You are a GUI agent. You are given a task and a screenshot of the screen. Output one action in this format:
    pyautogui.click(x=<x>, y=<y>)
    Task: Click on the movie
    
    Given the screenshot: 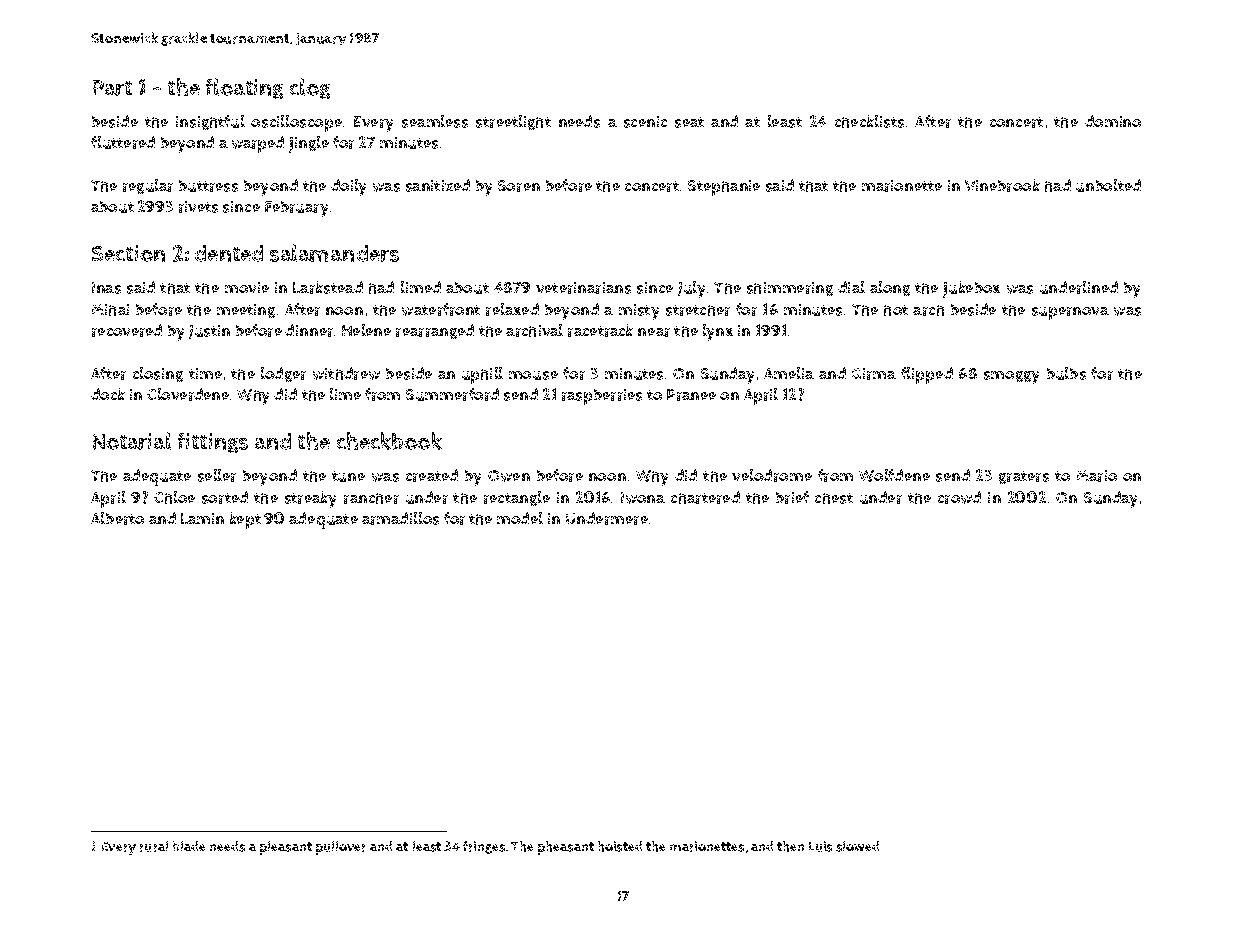 What is the action you would take?
    pyautogui.click(x=247, y=287)
